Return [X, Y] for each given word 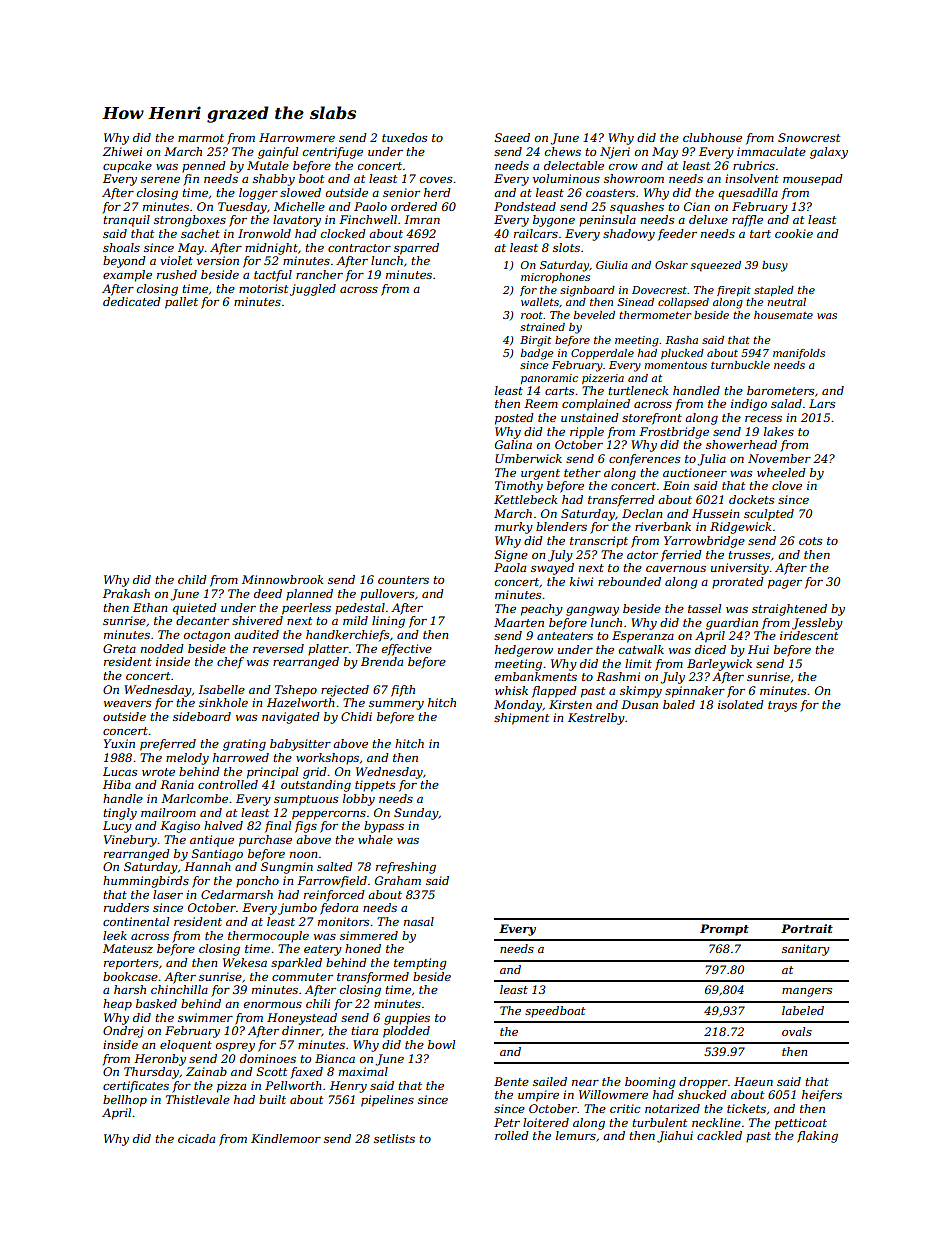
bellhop [125, 1101]
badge [537, 354]
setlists [394, 1138]
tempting [420, 964]
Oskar [671, 265]
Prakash [126, 593]
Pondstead [525, 206]
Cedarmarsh [237, 894]
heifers [822, 1096]
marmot [201, 138]
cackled [719, 1135]
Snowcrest [809, 137]
